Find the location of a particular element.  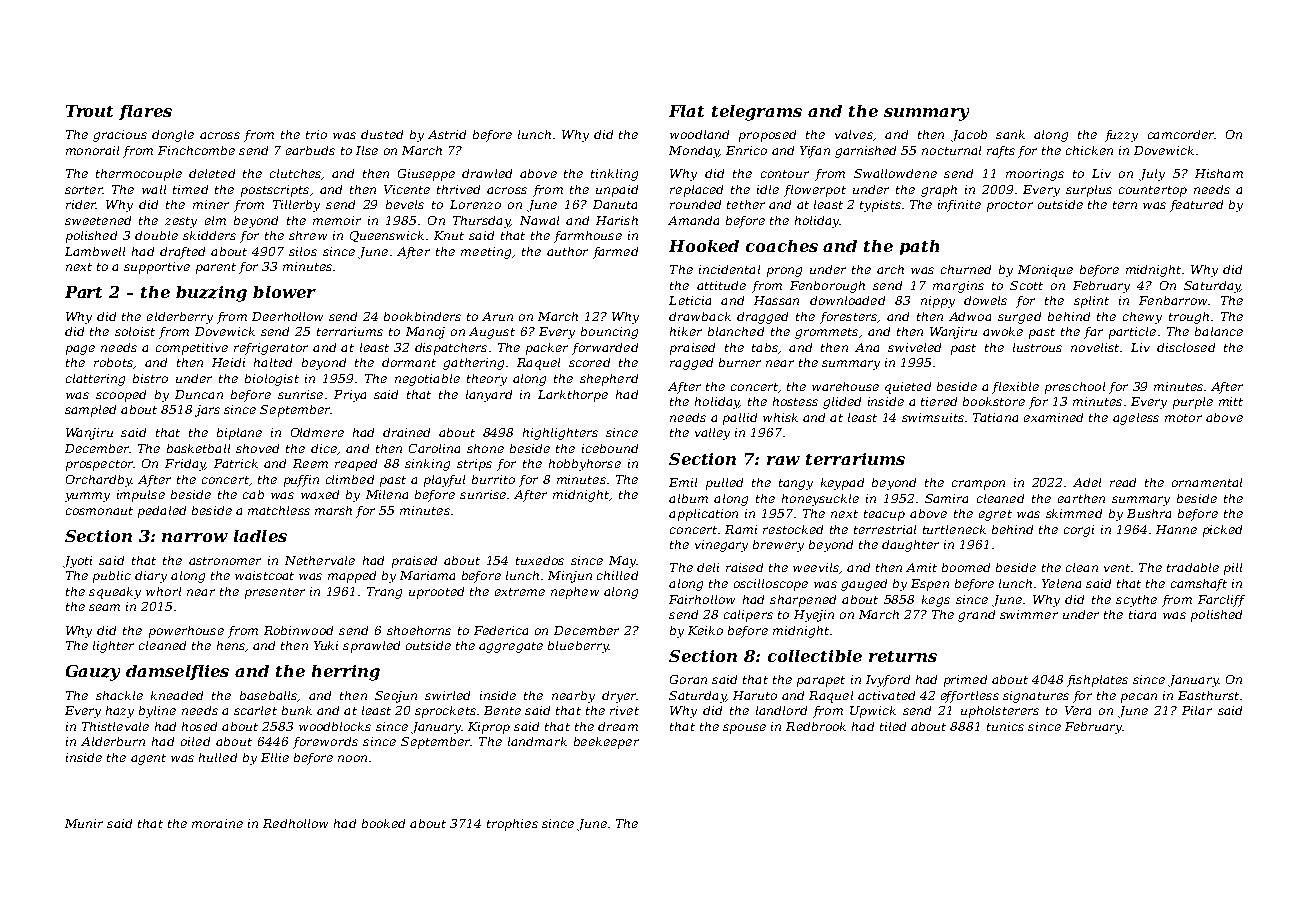

whisk is located at coordinates (780, 417).
